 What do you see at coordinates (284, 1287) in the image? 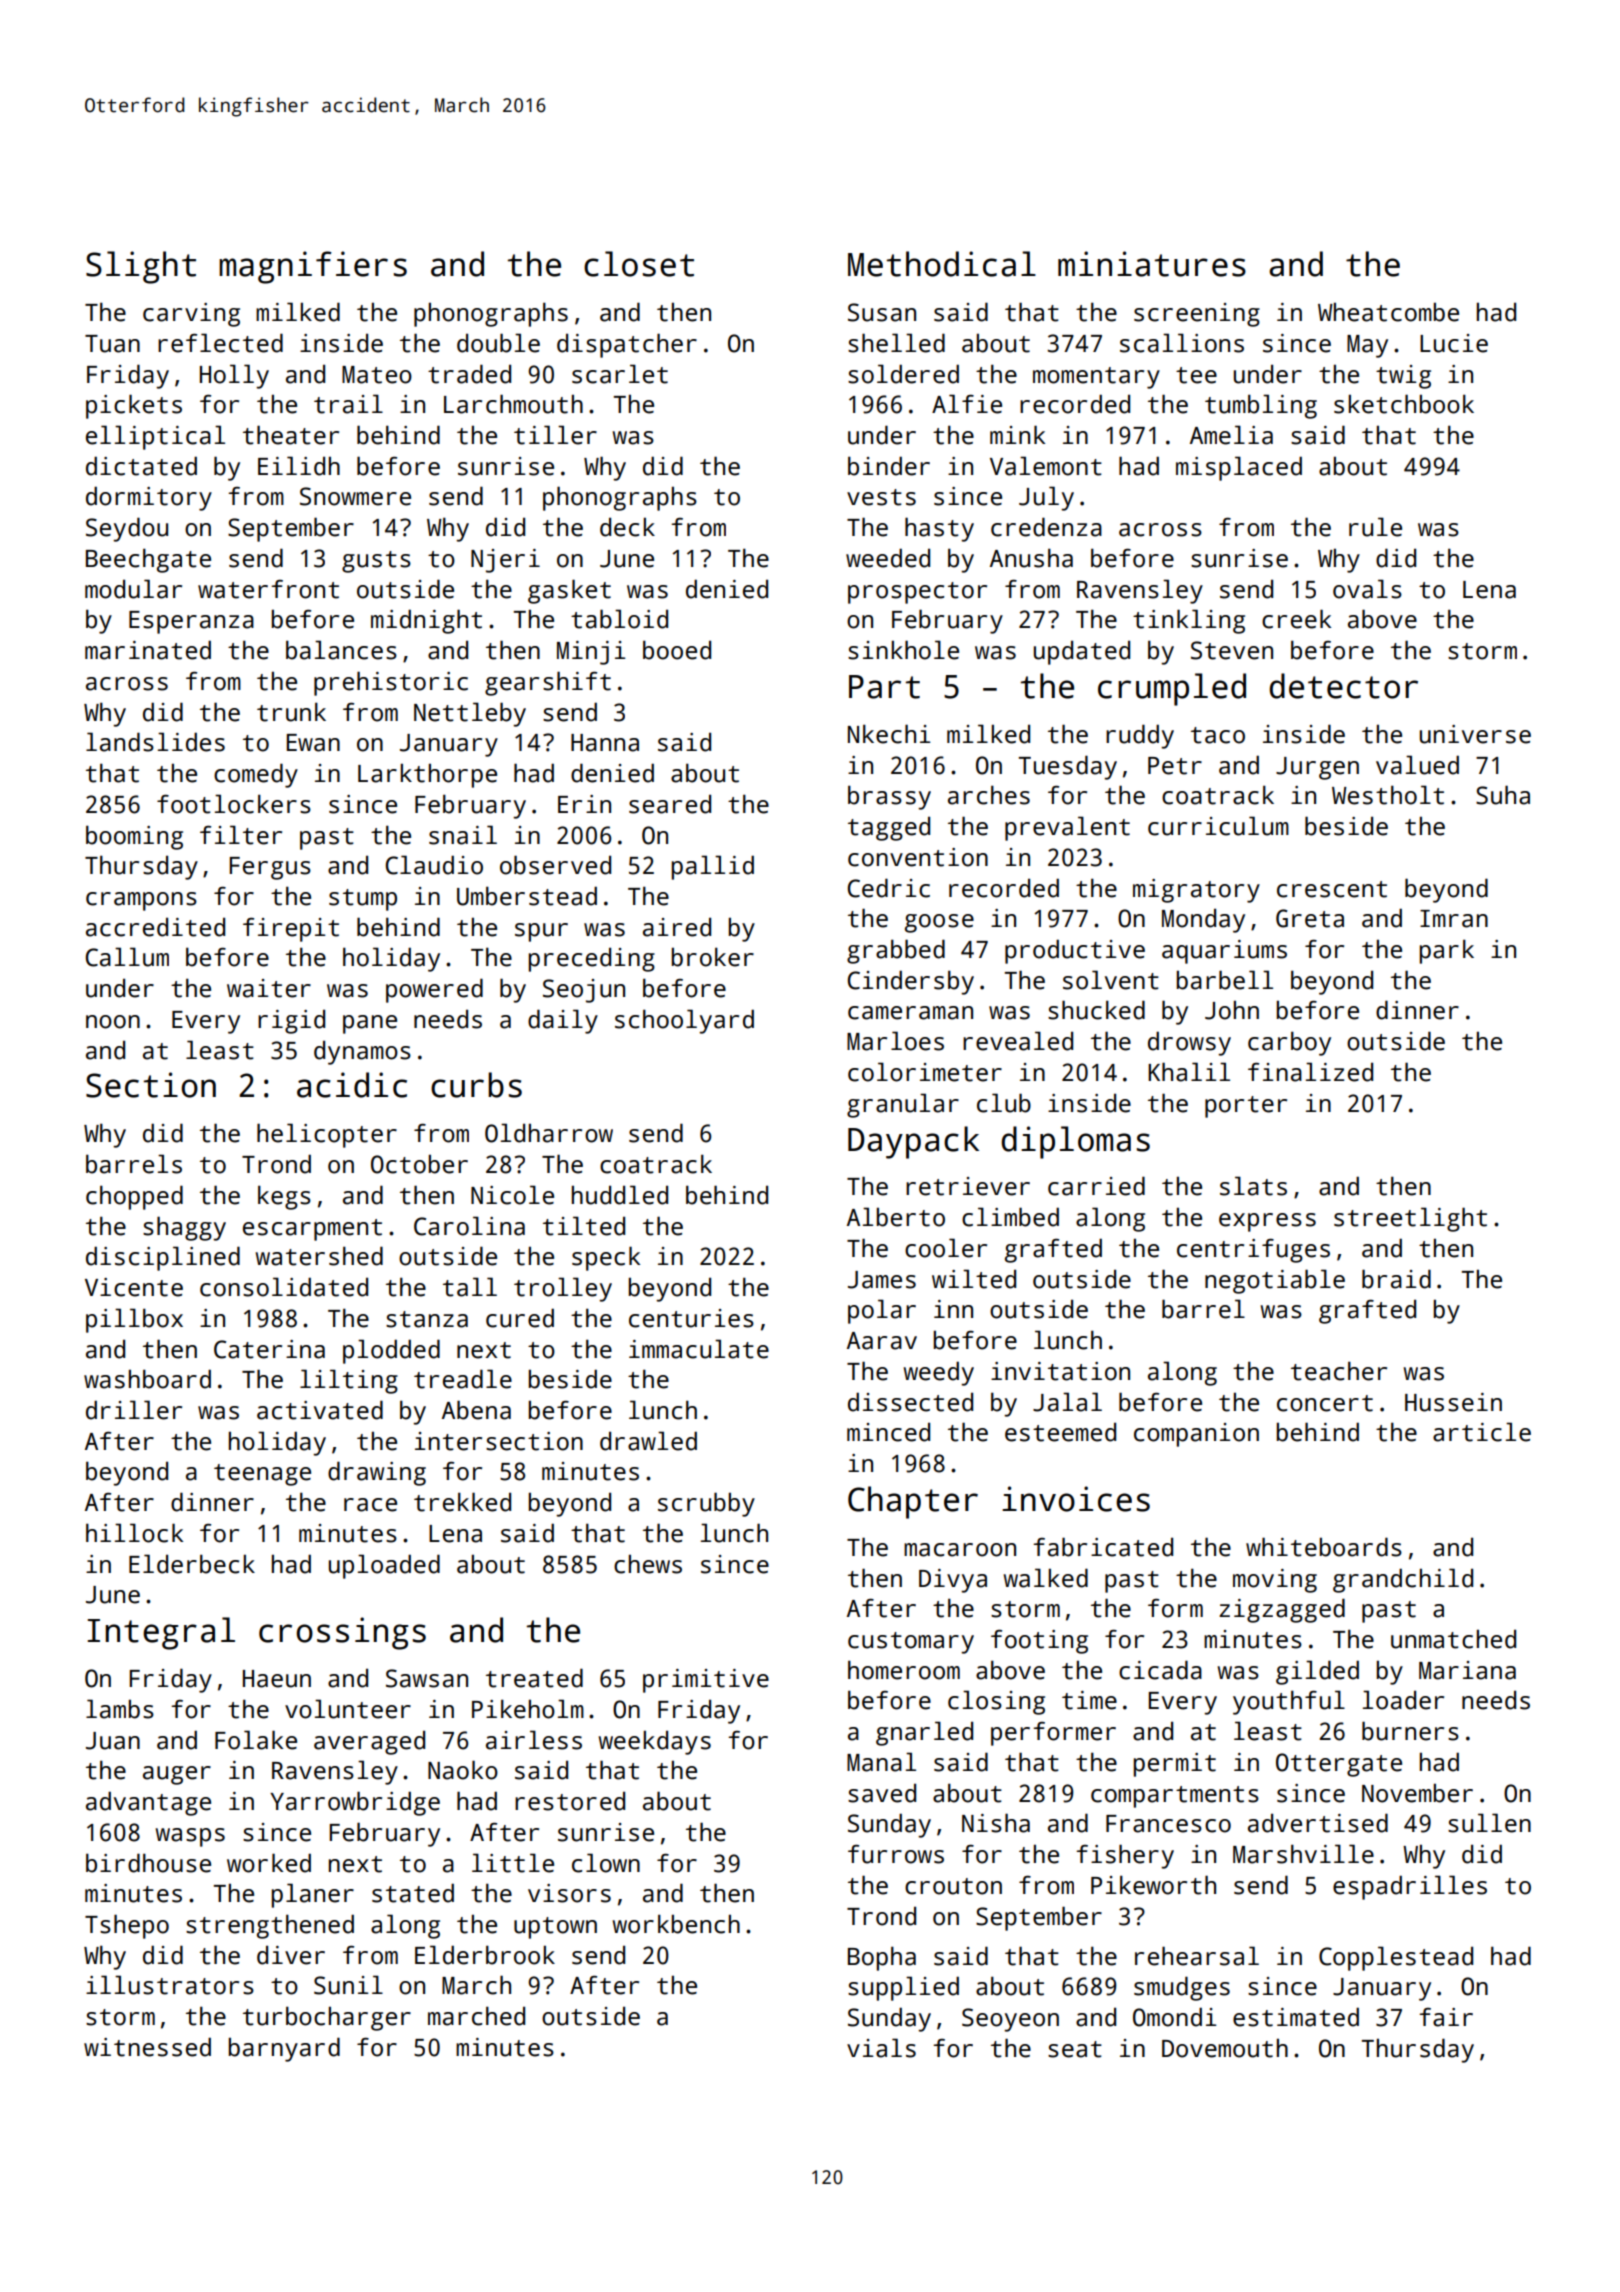
I see `consolidated` at bounding box center [284, 1287].
